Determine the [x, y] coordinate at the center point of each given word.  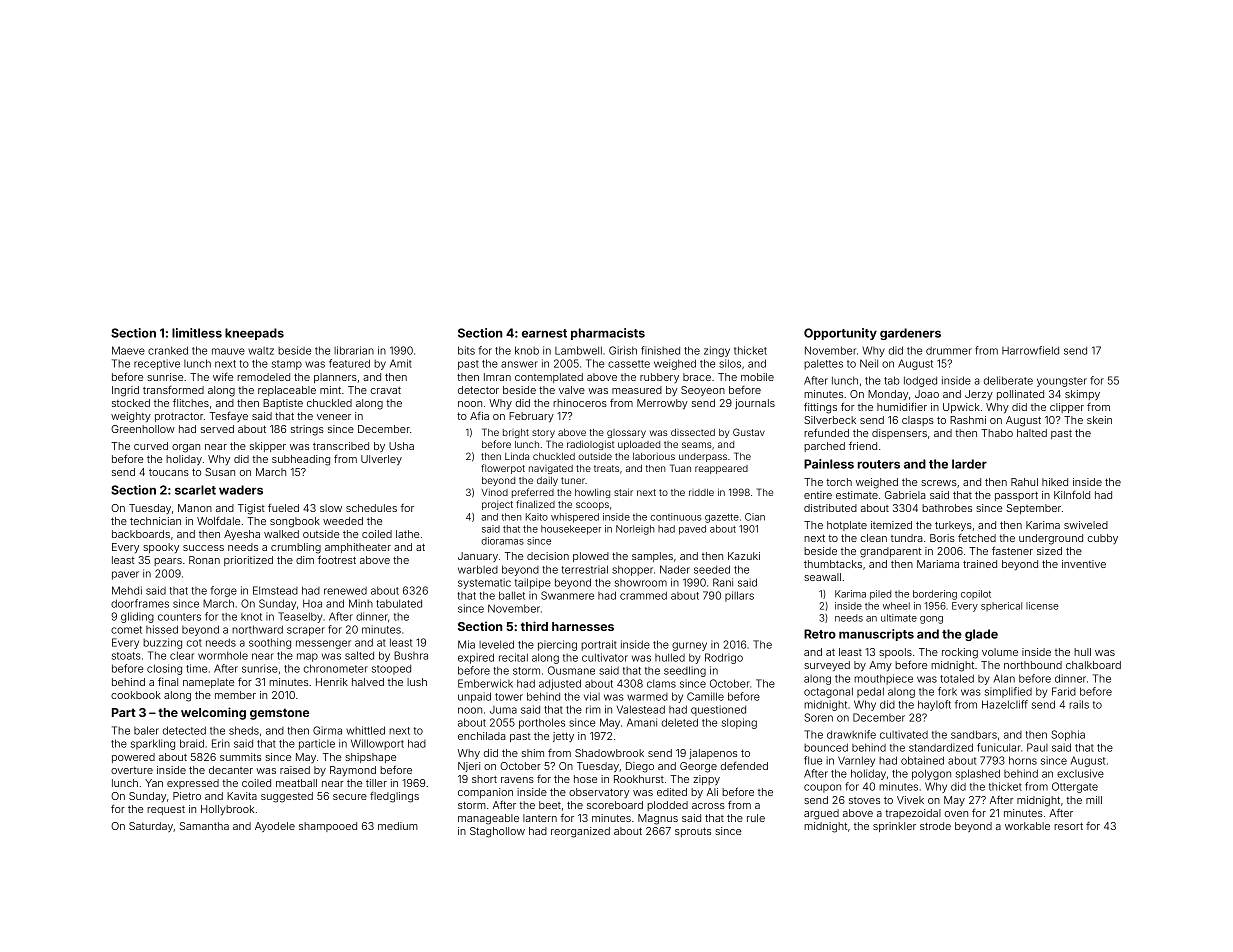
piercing [557, 645]
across [708, 806]
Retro [820, 634]
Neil [869, 363]
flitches [191, 402]
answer [519, 364]
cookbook [136, 695]
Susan [220, 472]
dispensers [899, 434]
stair [623, 492]
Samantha [204, 826]
